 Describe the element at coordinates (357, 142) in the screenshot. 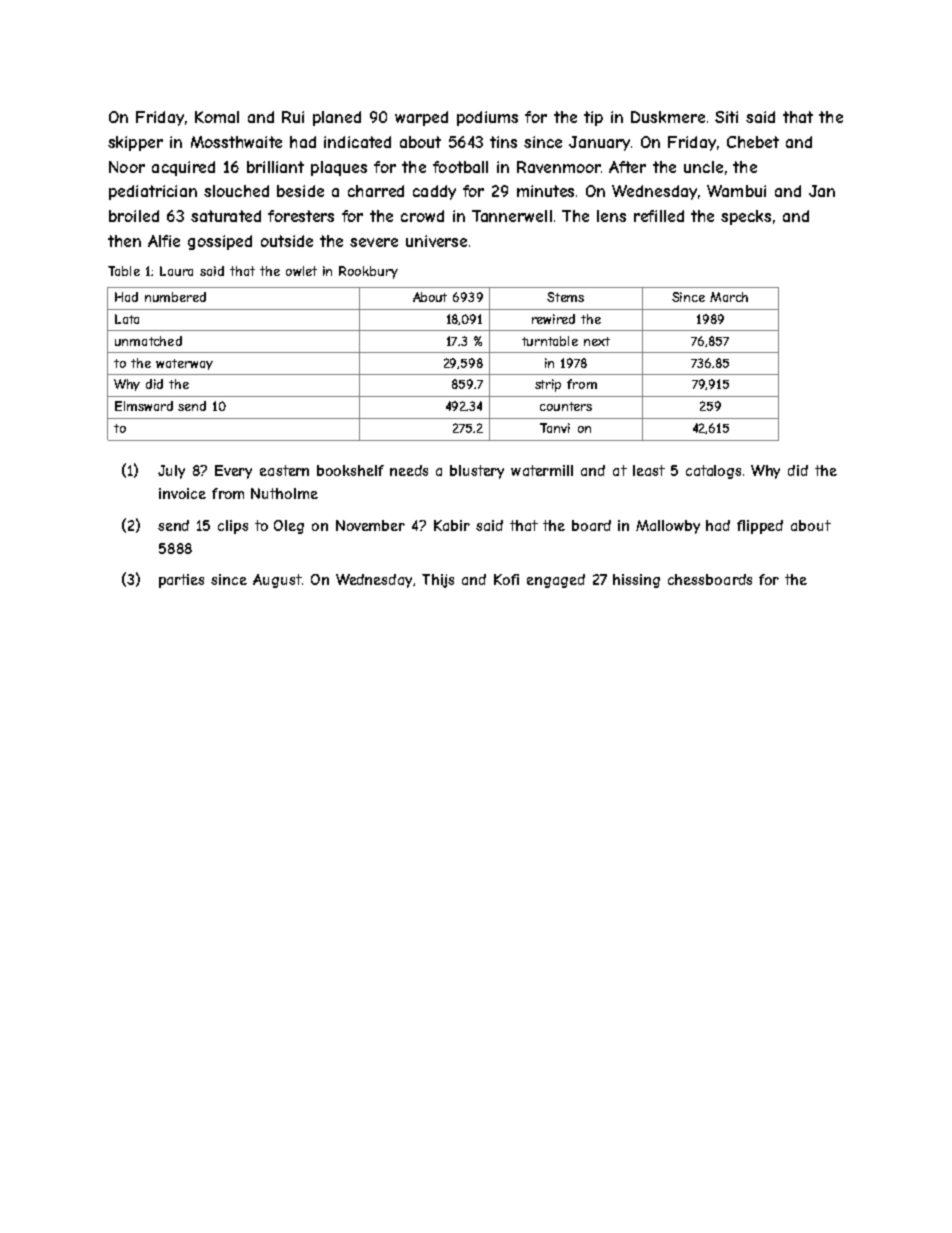

I see `indicated` at that location.
